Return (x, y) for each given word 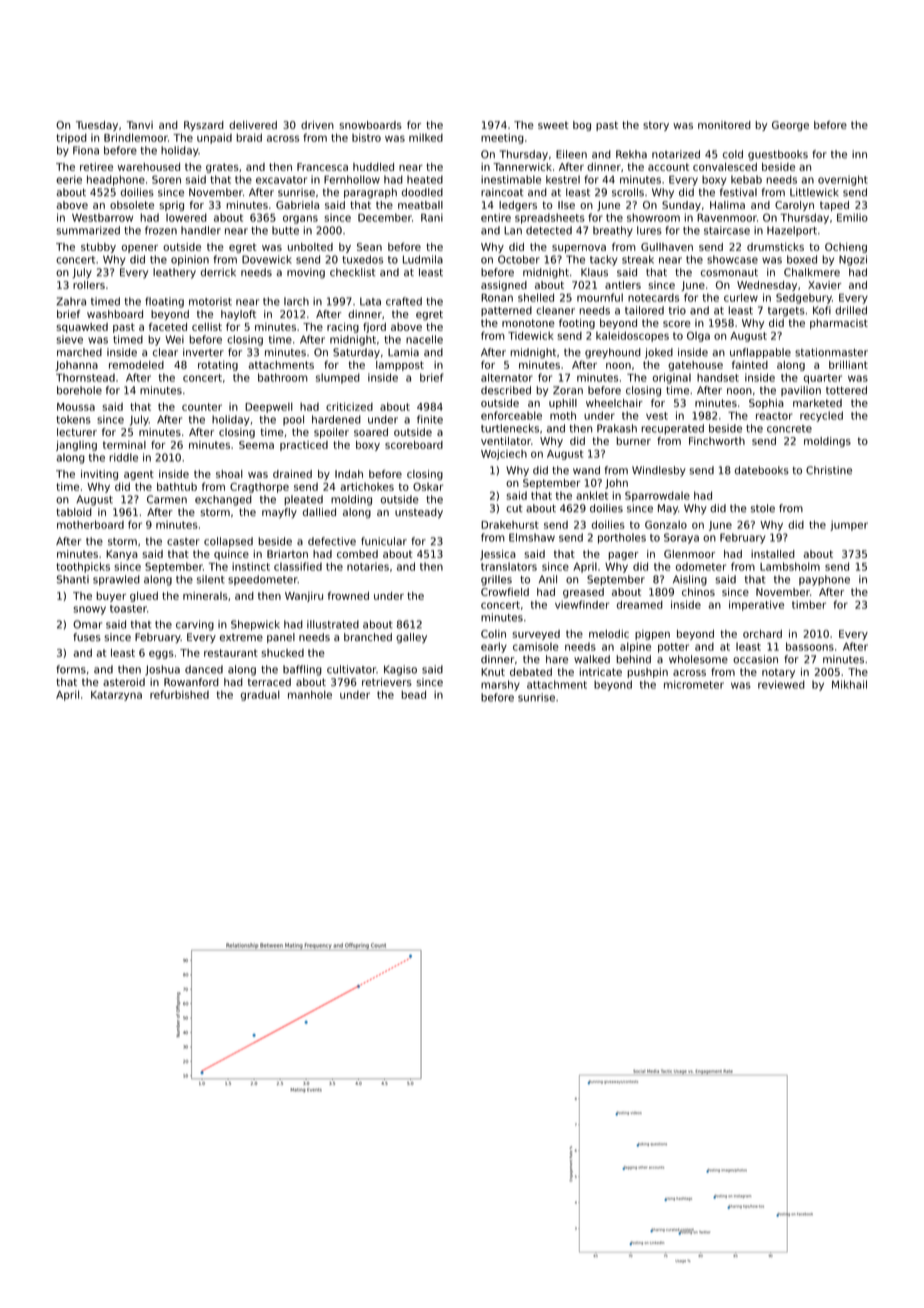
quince (231, 555)
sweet (553, 125)
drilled (851, 310)
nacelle (424, 339)
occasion (755, 659)
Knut (493, 672)
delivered (253, 125)
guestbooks (778, 155)
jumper (849, 525)
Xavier (825, 285)
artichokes (367, 486)
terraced (269, 682)
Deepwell (269, 407)
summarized (88, 230)
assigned (504, 286)
